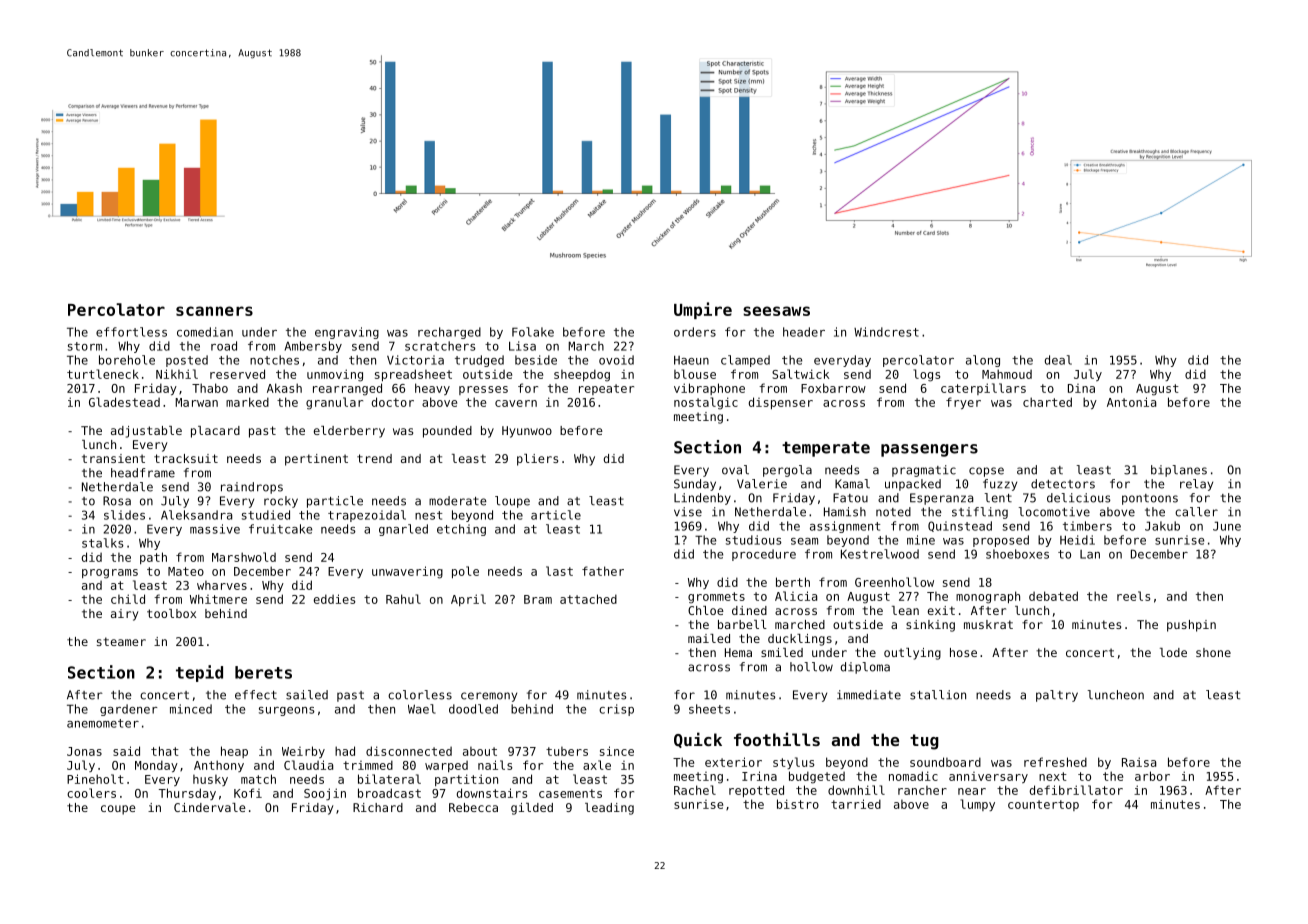 This screenshot has width=1308, height=924. Describe the element at coordinates (110, 574) in the screenshot. I see `programs` at that location.
